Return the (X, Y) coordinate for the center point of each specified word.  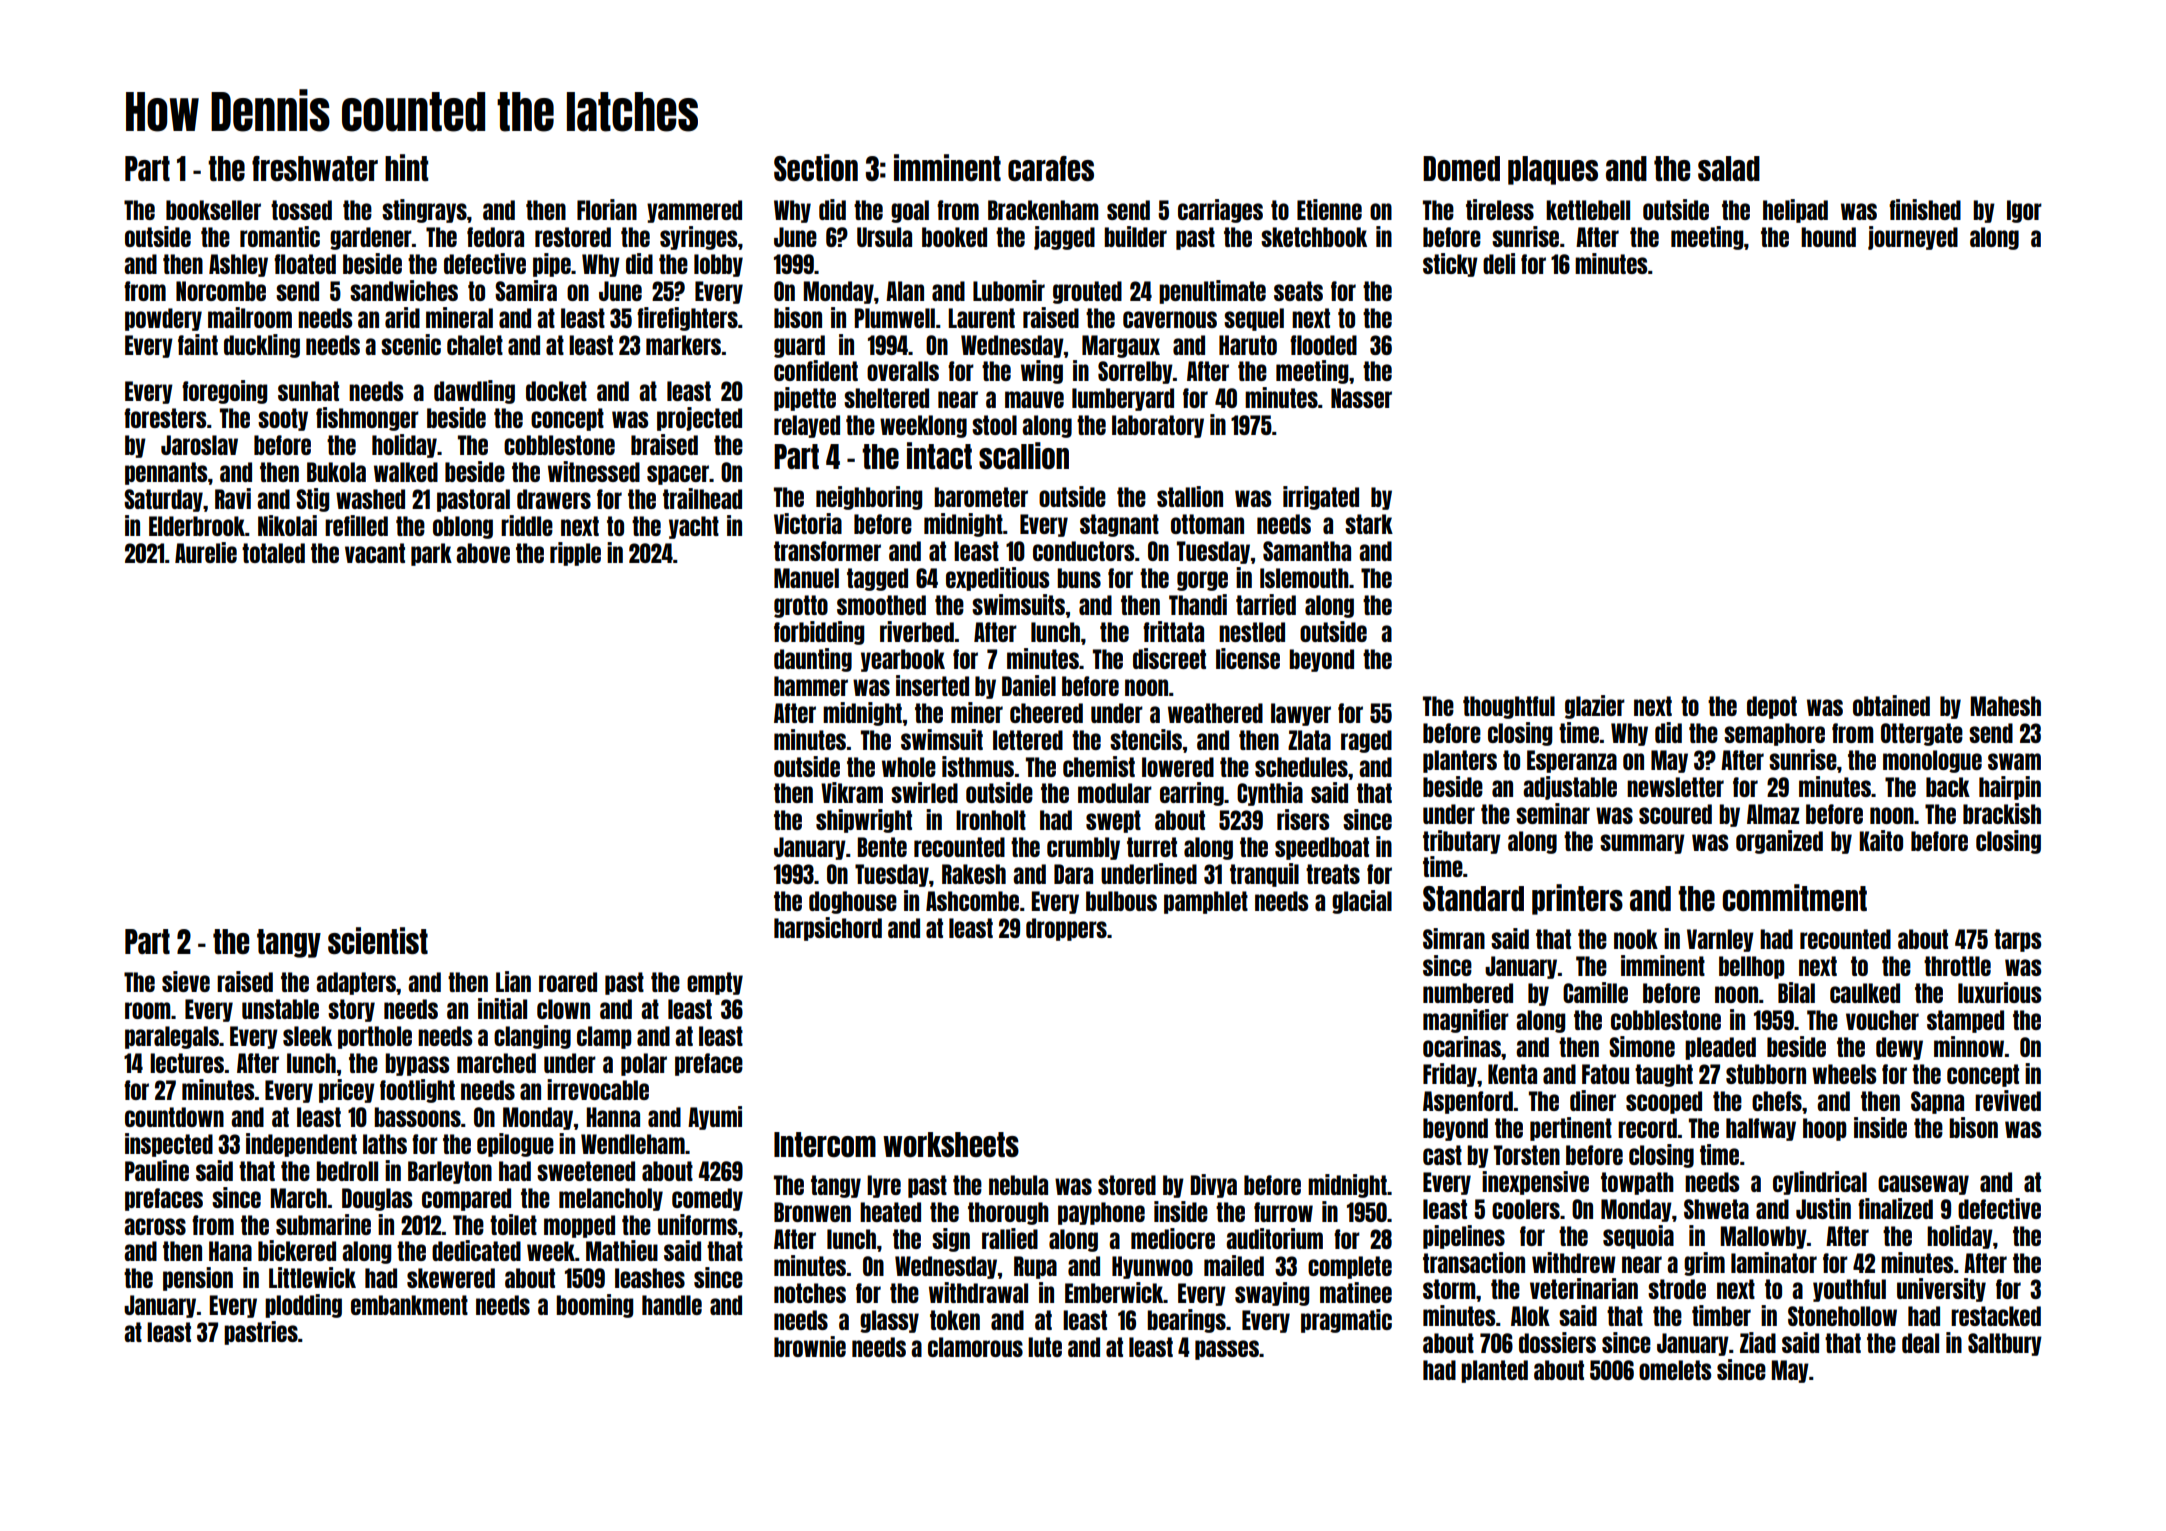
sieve (186, 981)
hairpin (2010, 788)
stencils (1146, 739)
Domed (1461, 168)
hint (406, 167)
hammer (811, 686)
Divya (1214, 1186)
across (155, 1226)
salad (1729, 168)
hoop (1824, 1129)
